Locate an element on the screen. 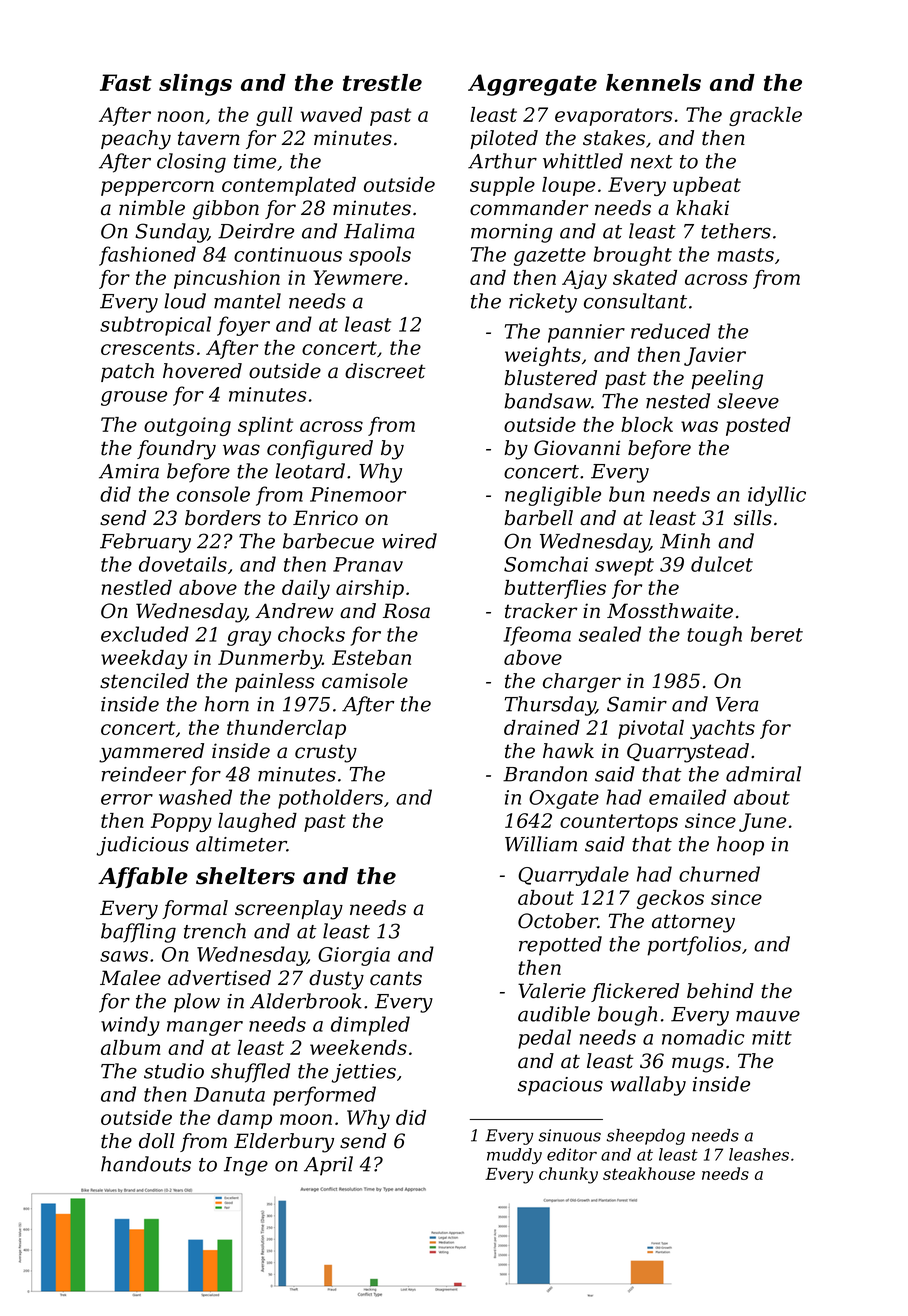 This screenshot has width=908, height=1316. Amira is located at coordinates (129, 471).
